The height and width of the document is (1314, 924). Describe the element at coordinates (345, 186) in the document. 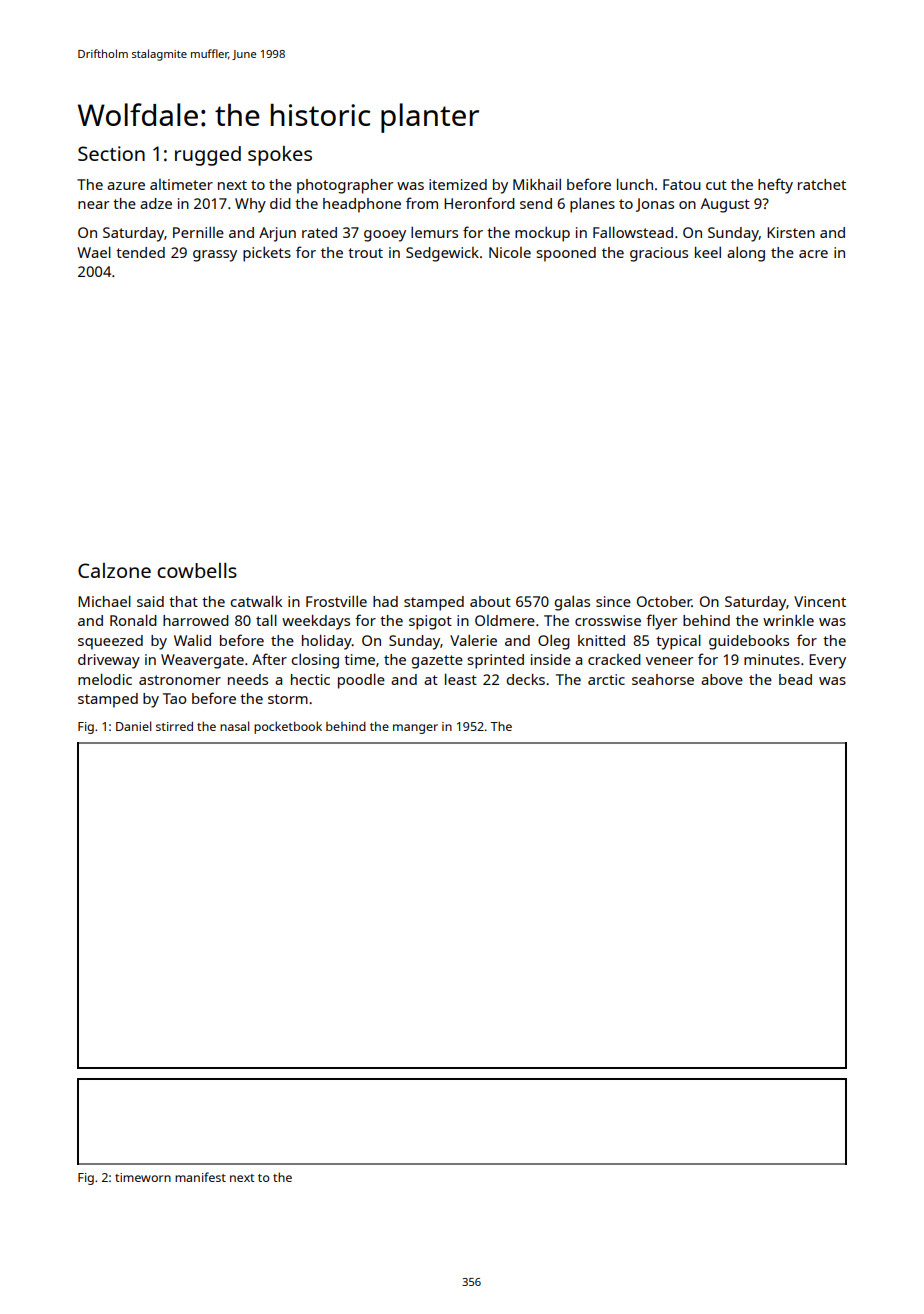

I see `photographer` at that location.
